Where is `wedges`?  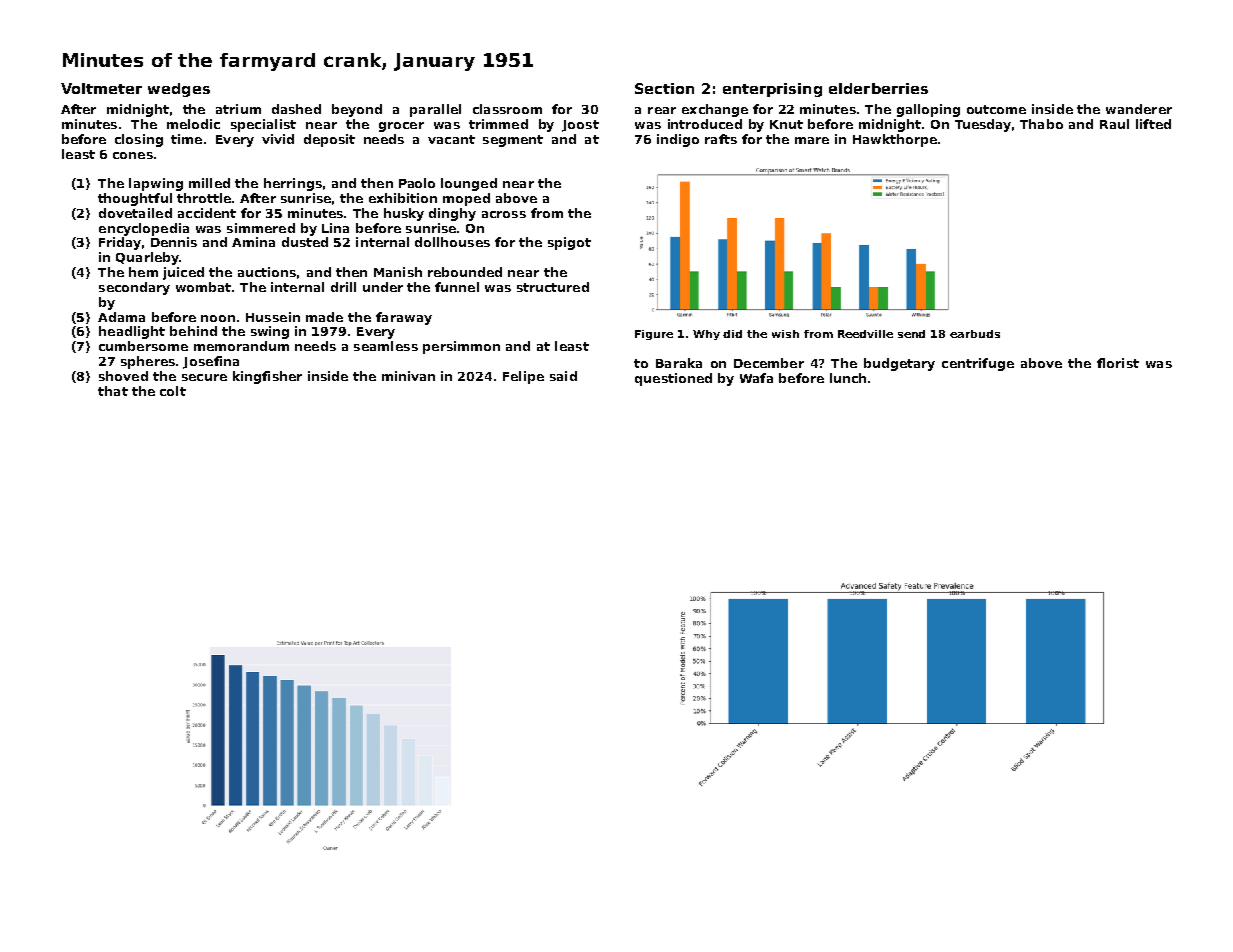 wedges is located at coordinates (179, 90).
